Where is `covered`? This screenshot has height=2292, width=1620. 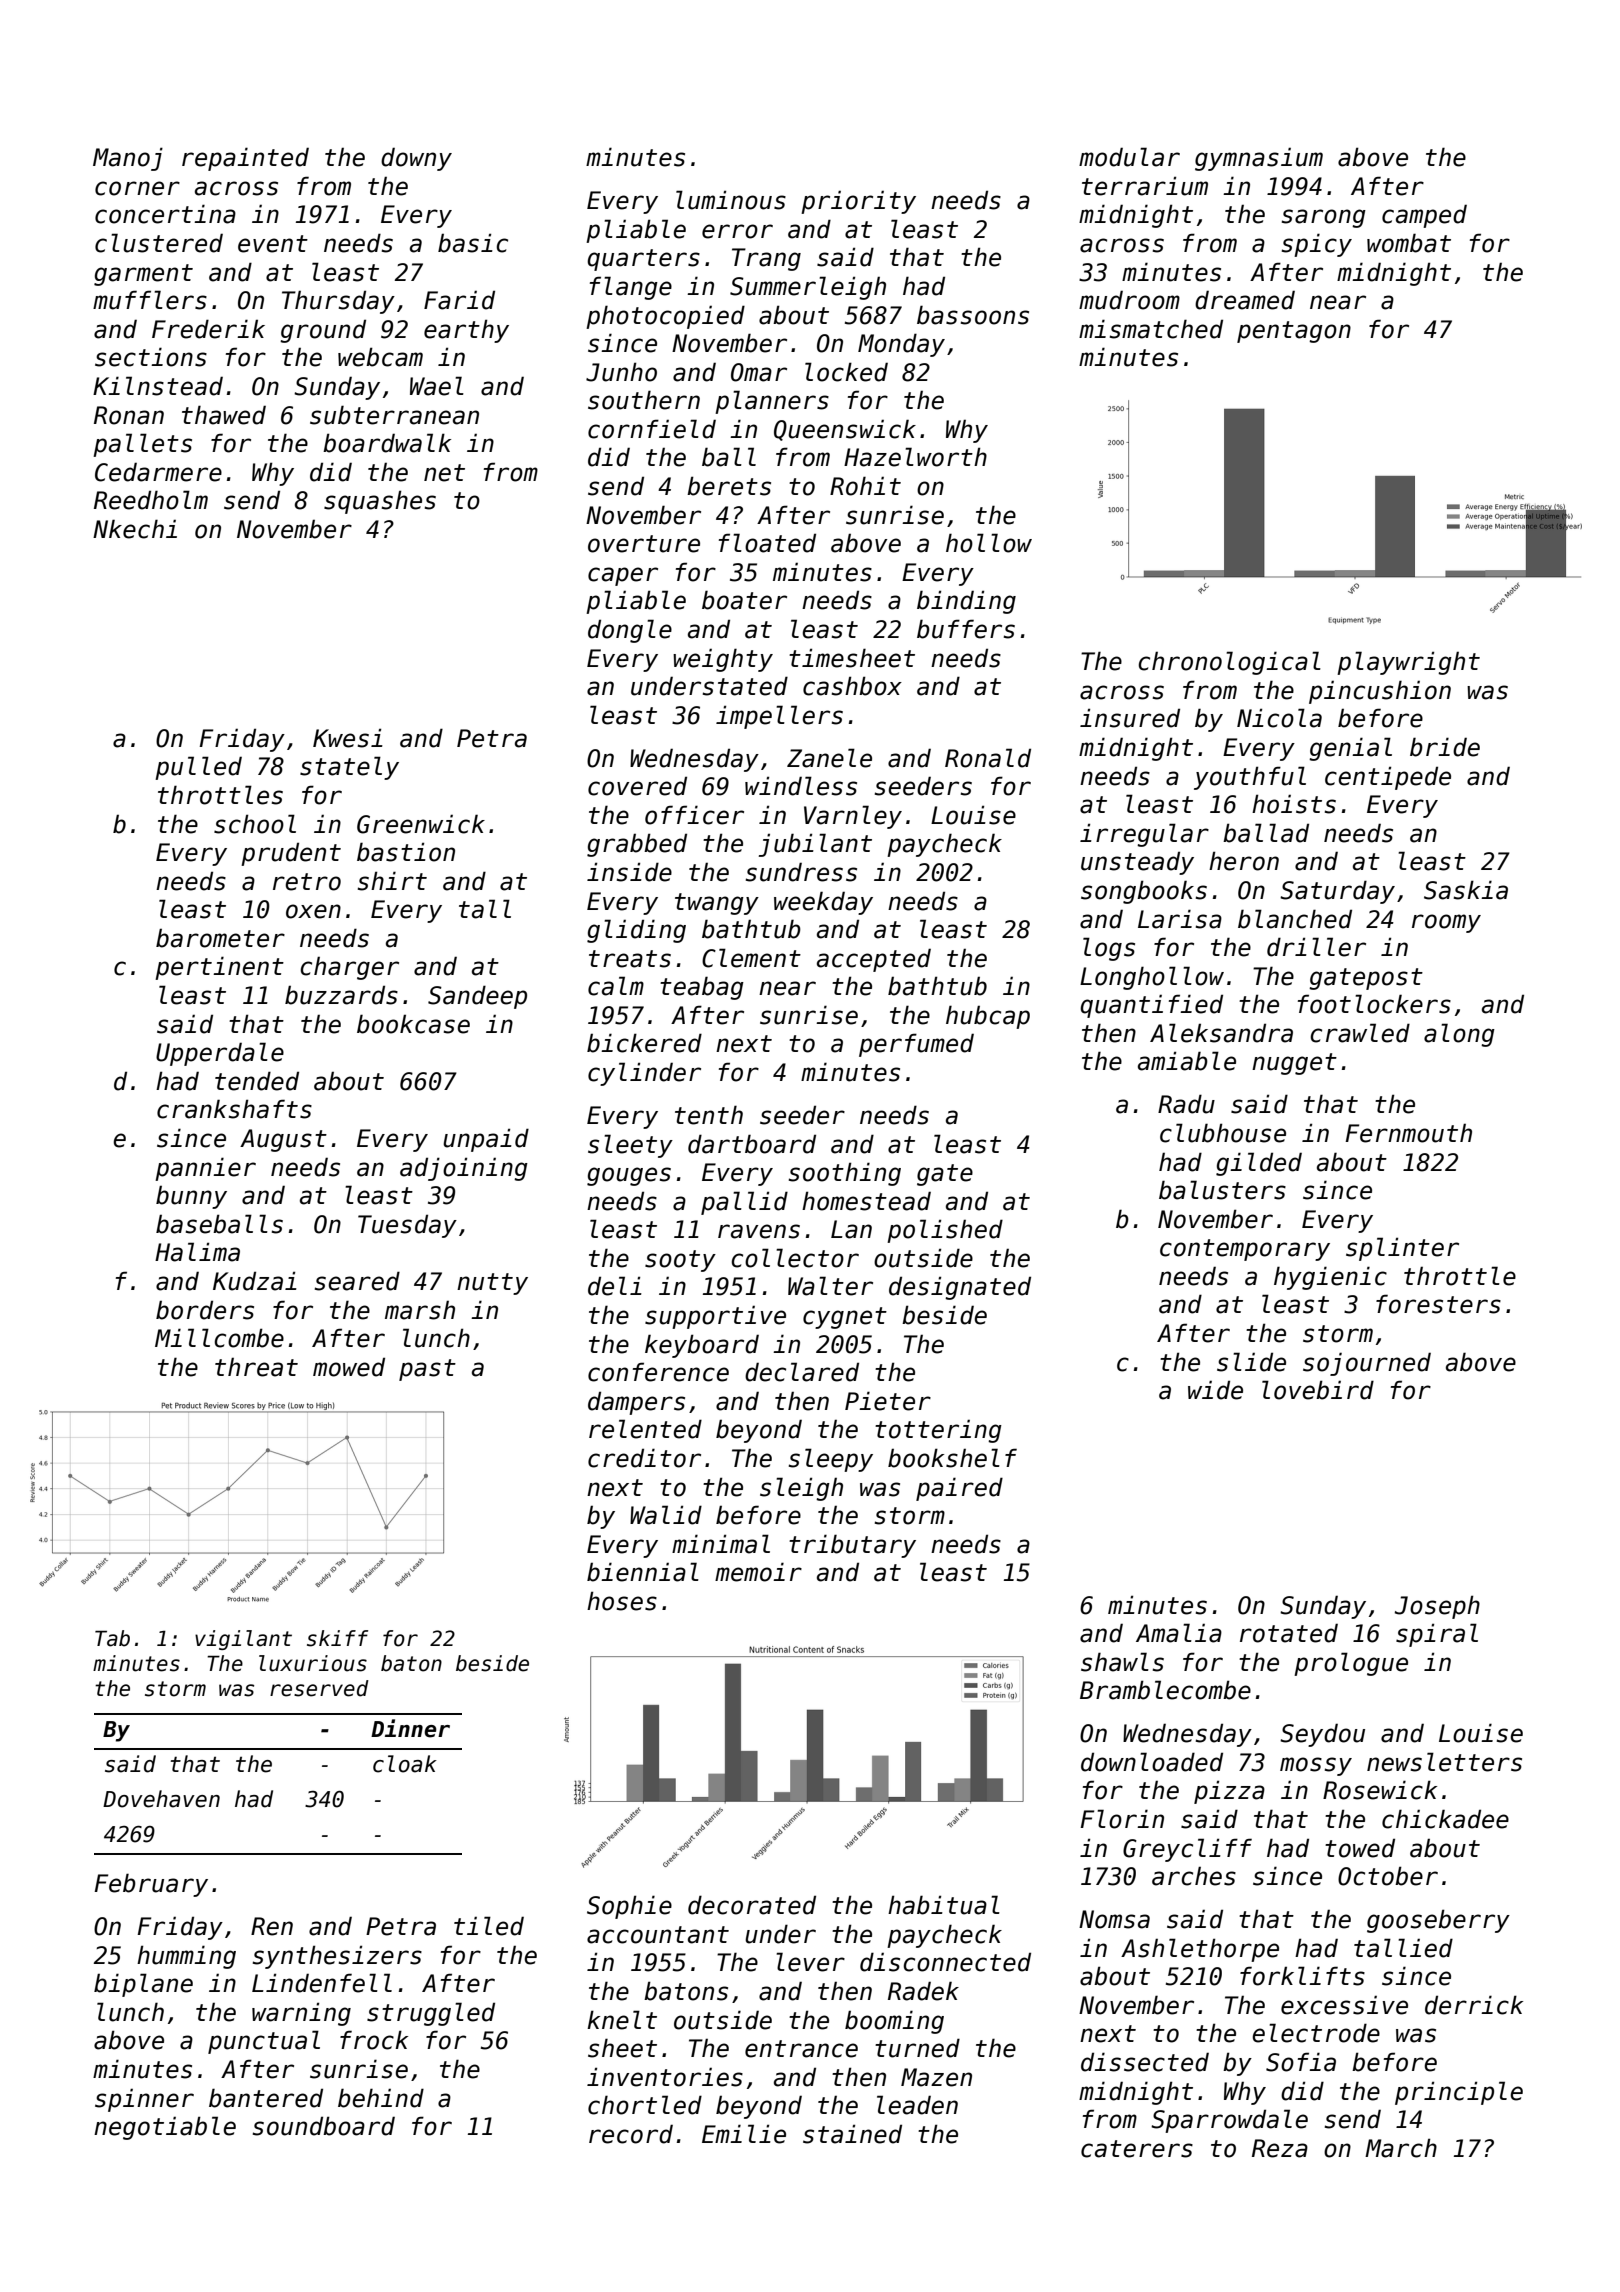
covered is located at coordinates (637, 786).
